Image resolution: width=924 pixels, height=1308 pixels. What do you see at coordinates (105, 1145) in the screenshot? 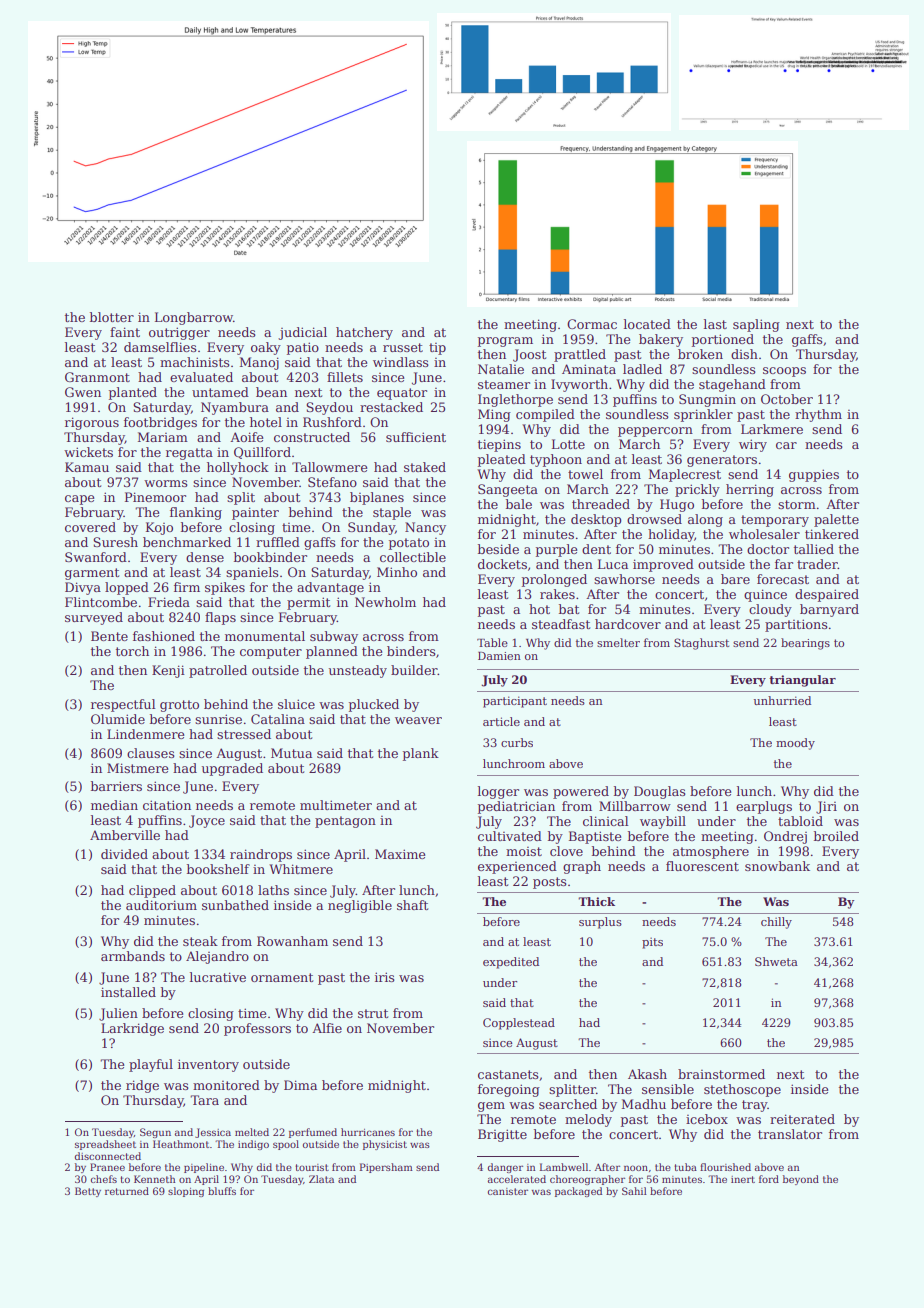
I see `spreadsheet` at bounding box center [105, 1145].
